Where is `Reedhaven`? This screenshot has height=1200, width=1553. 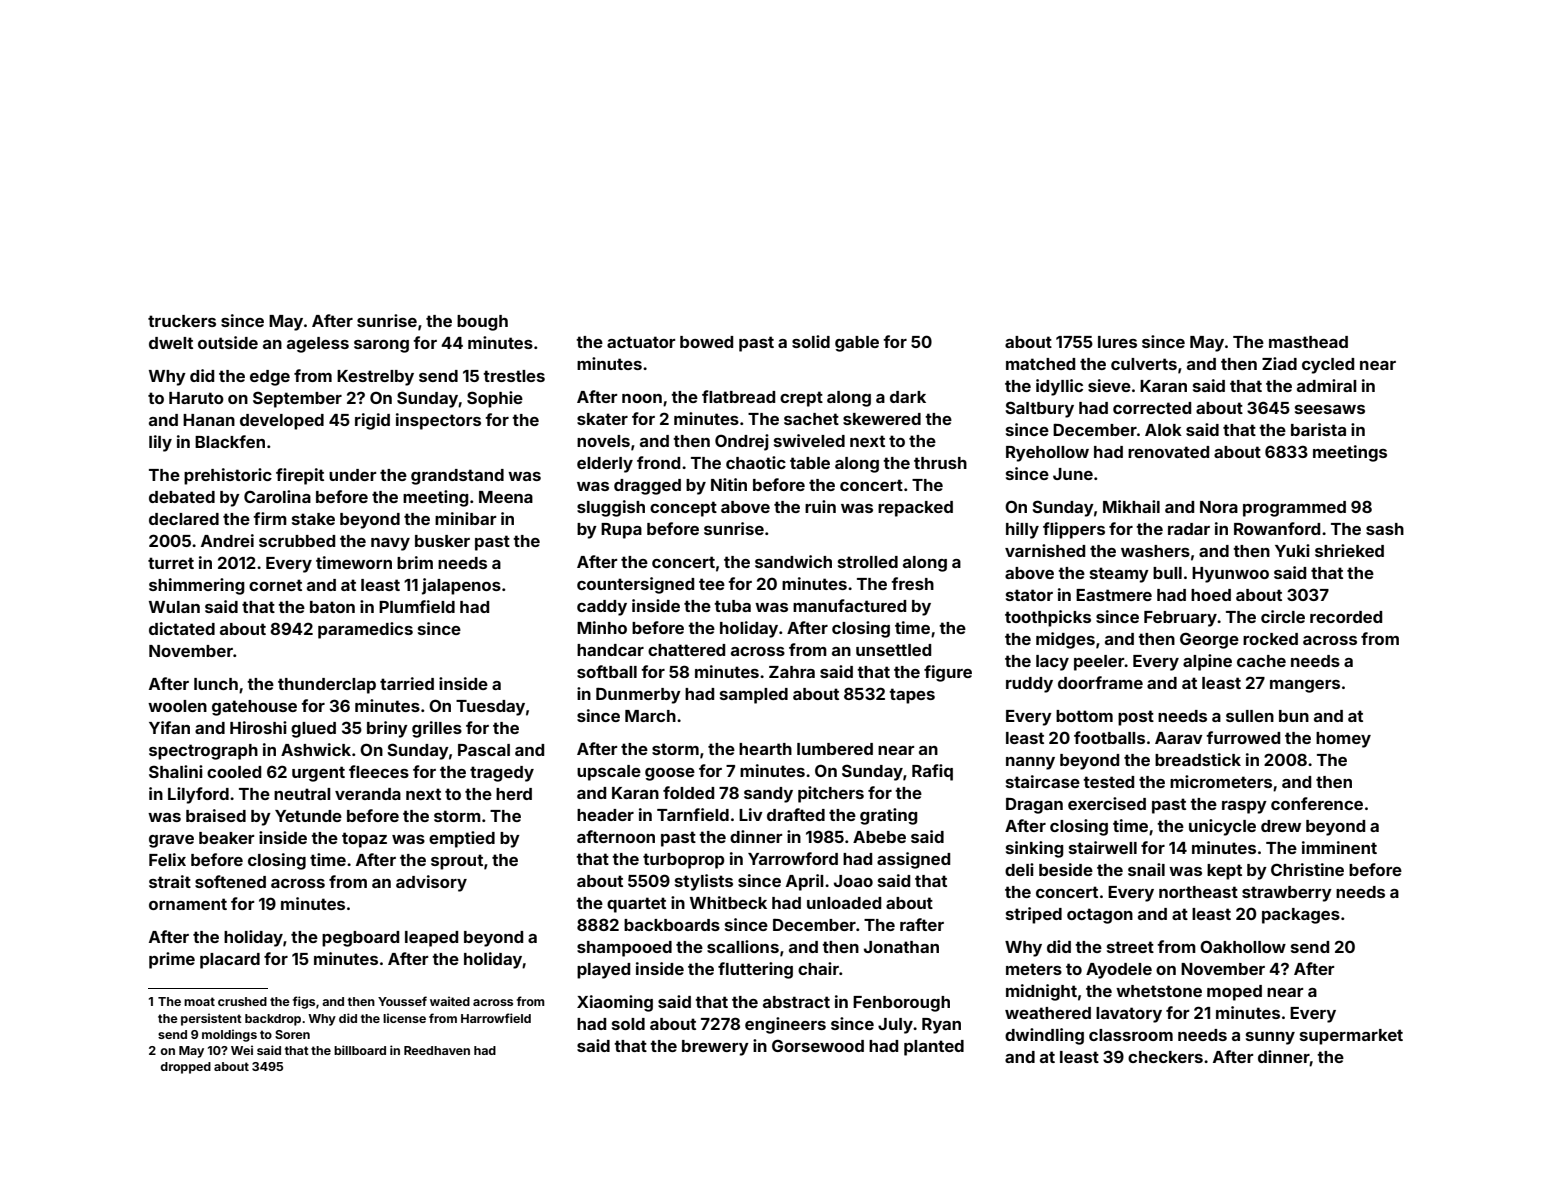
Reedhaven is located at coordinates (437, 1050).
